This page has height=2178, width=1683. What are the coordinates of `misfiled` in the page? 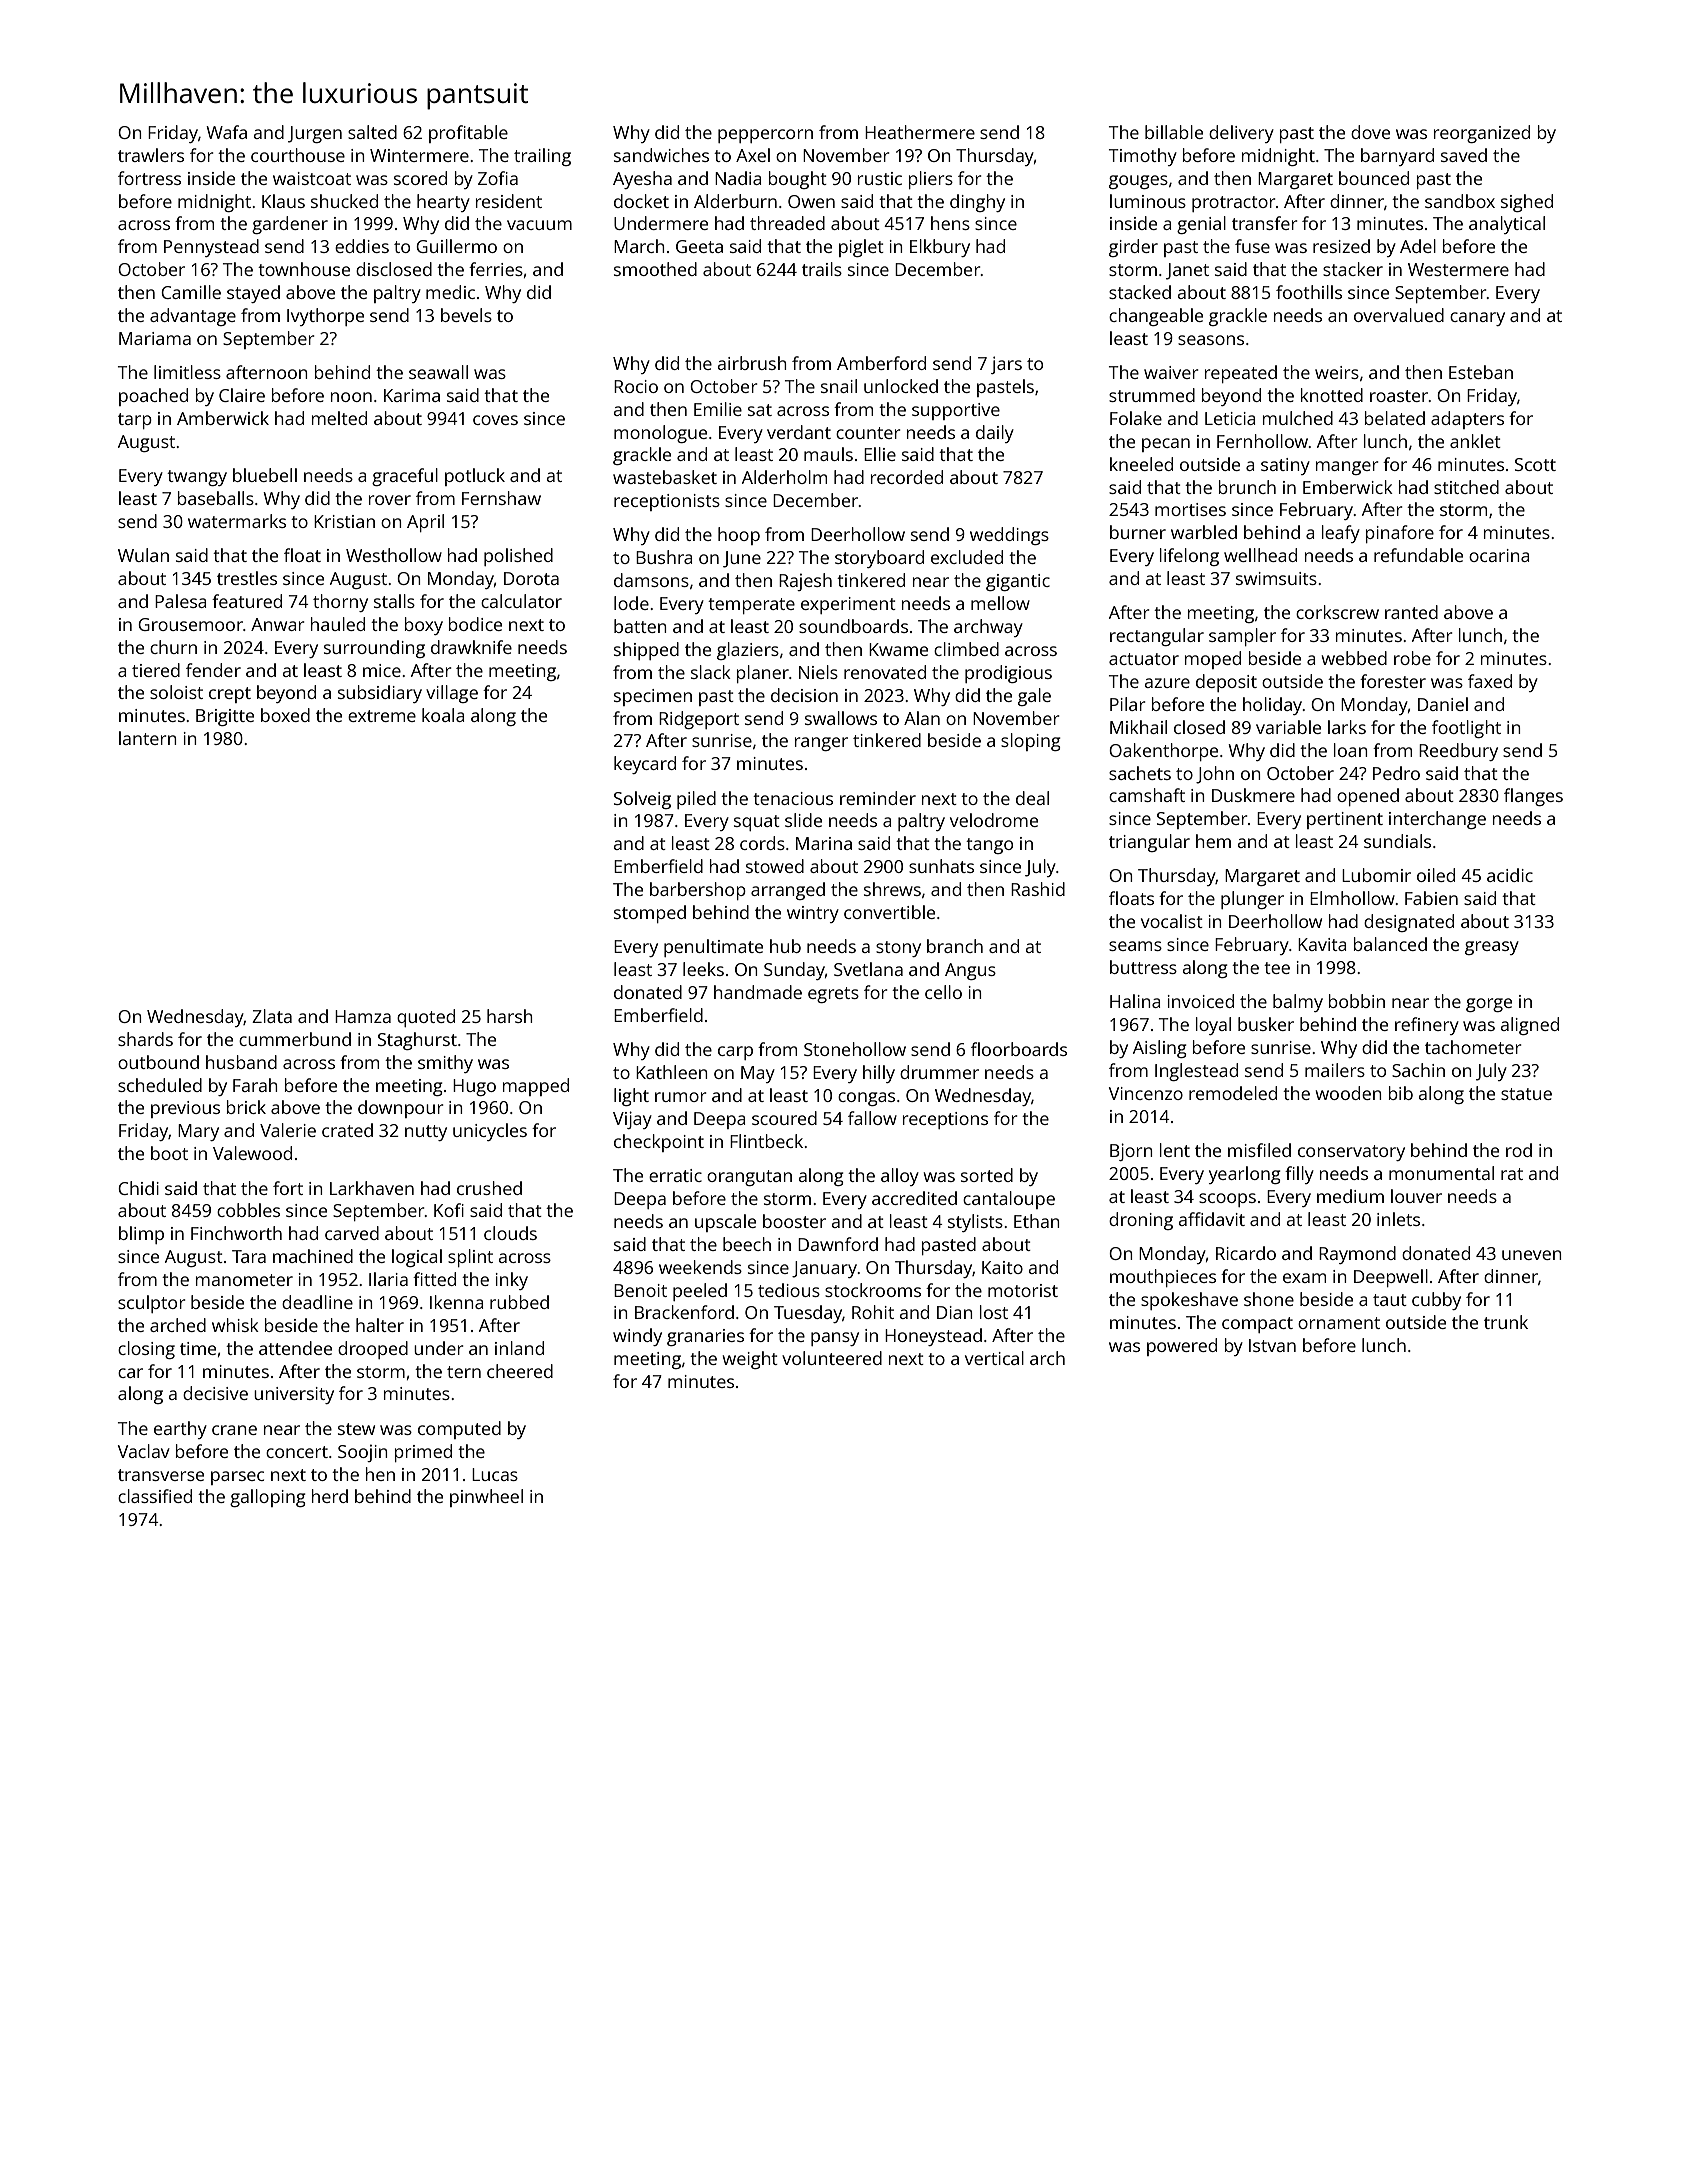 It's located at (1259, 1150).
